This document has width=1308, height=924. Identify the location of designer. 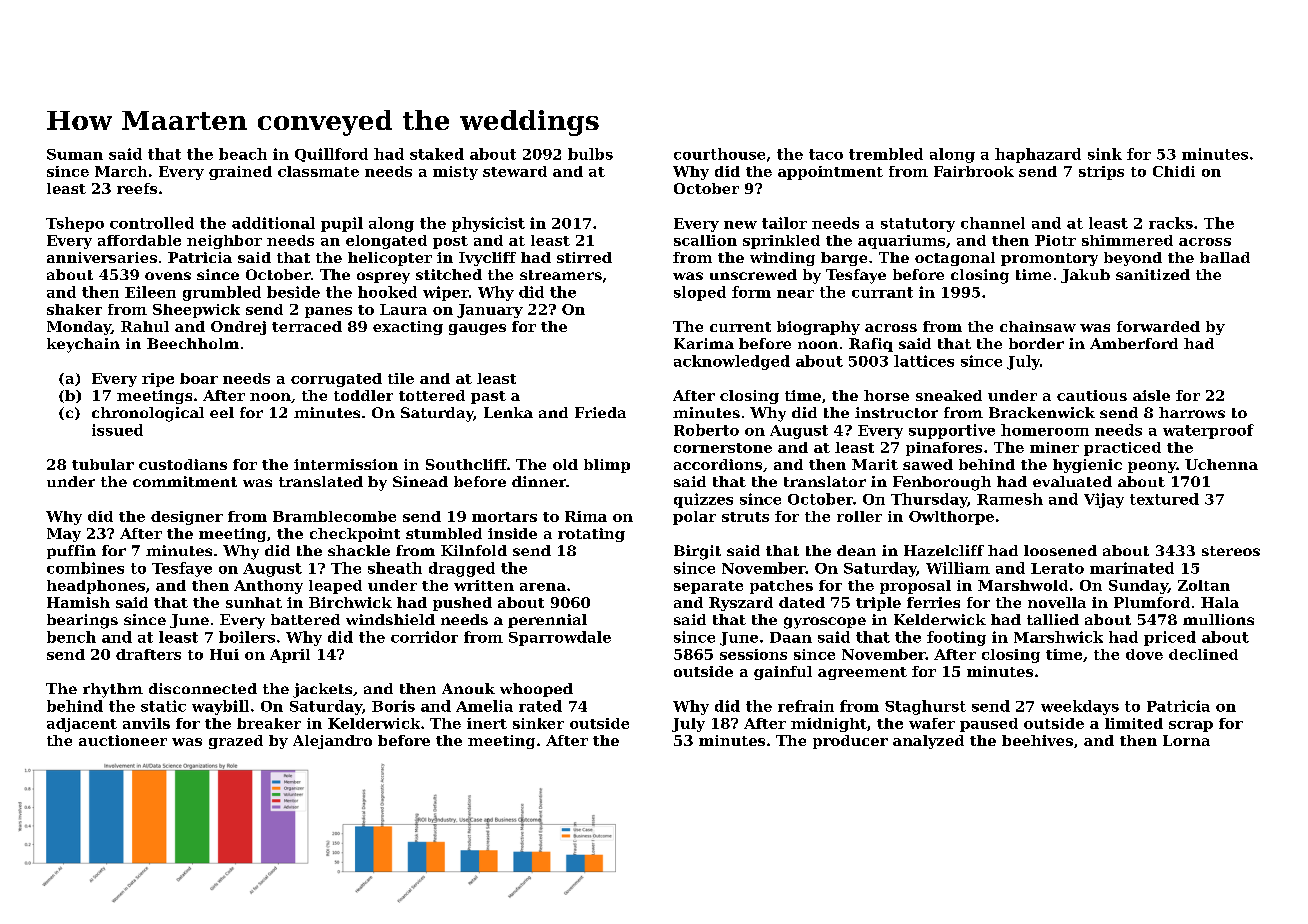
(187, 518).
